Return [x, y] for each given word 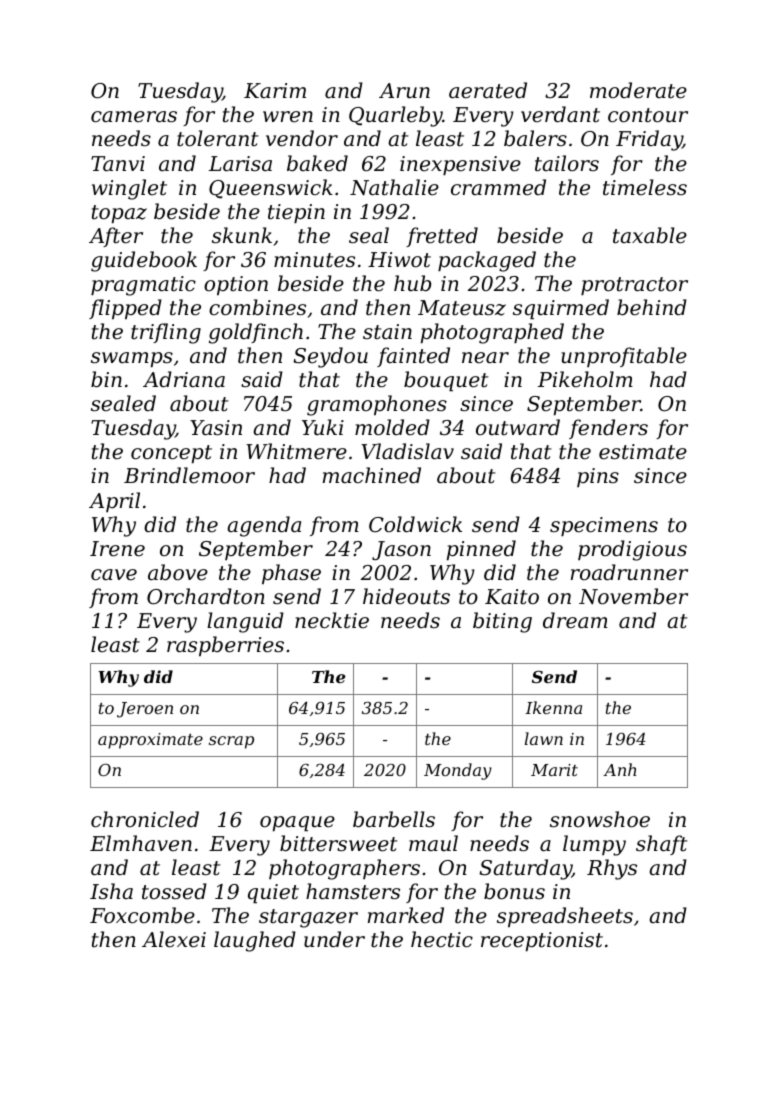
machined [372, 475]
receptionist [542, 941]
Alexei [174, 939]
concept [171, 454]
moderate [638, 90]
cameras [134, 117]
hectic [442, 939]
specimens [604, 526]
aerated [488, 90]
